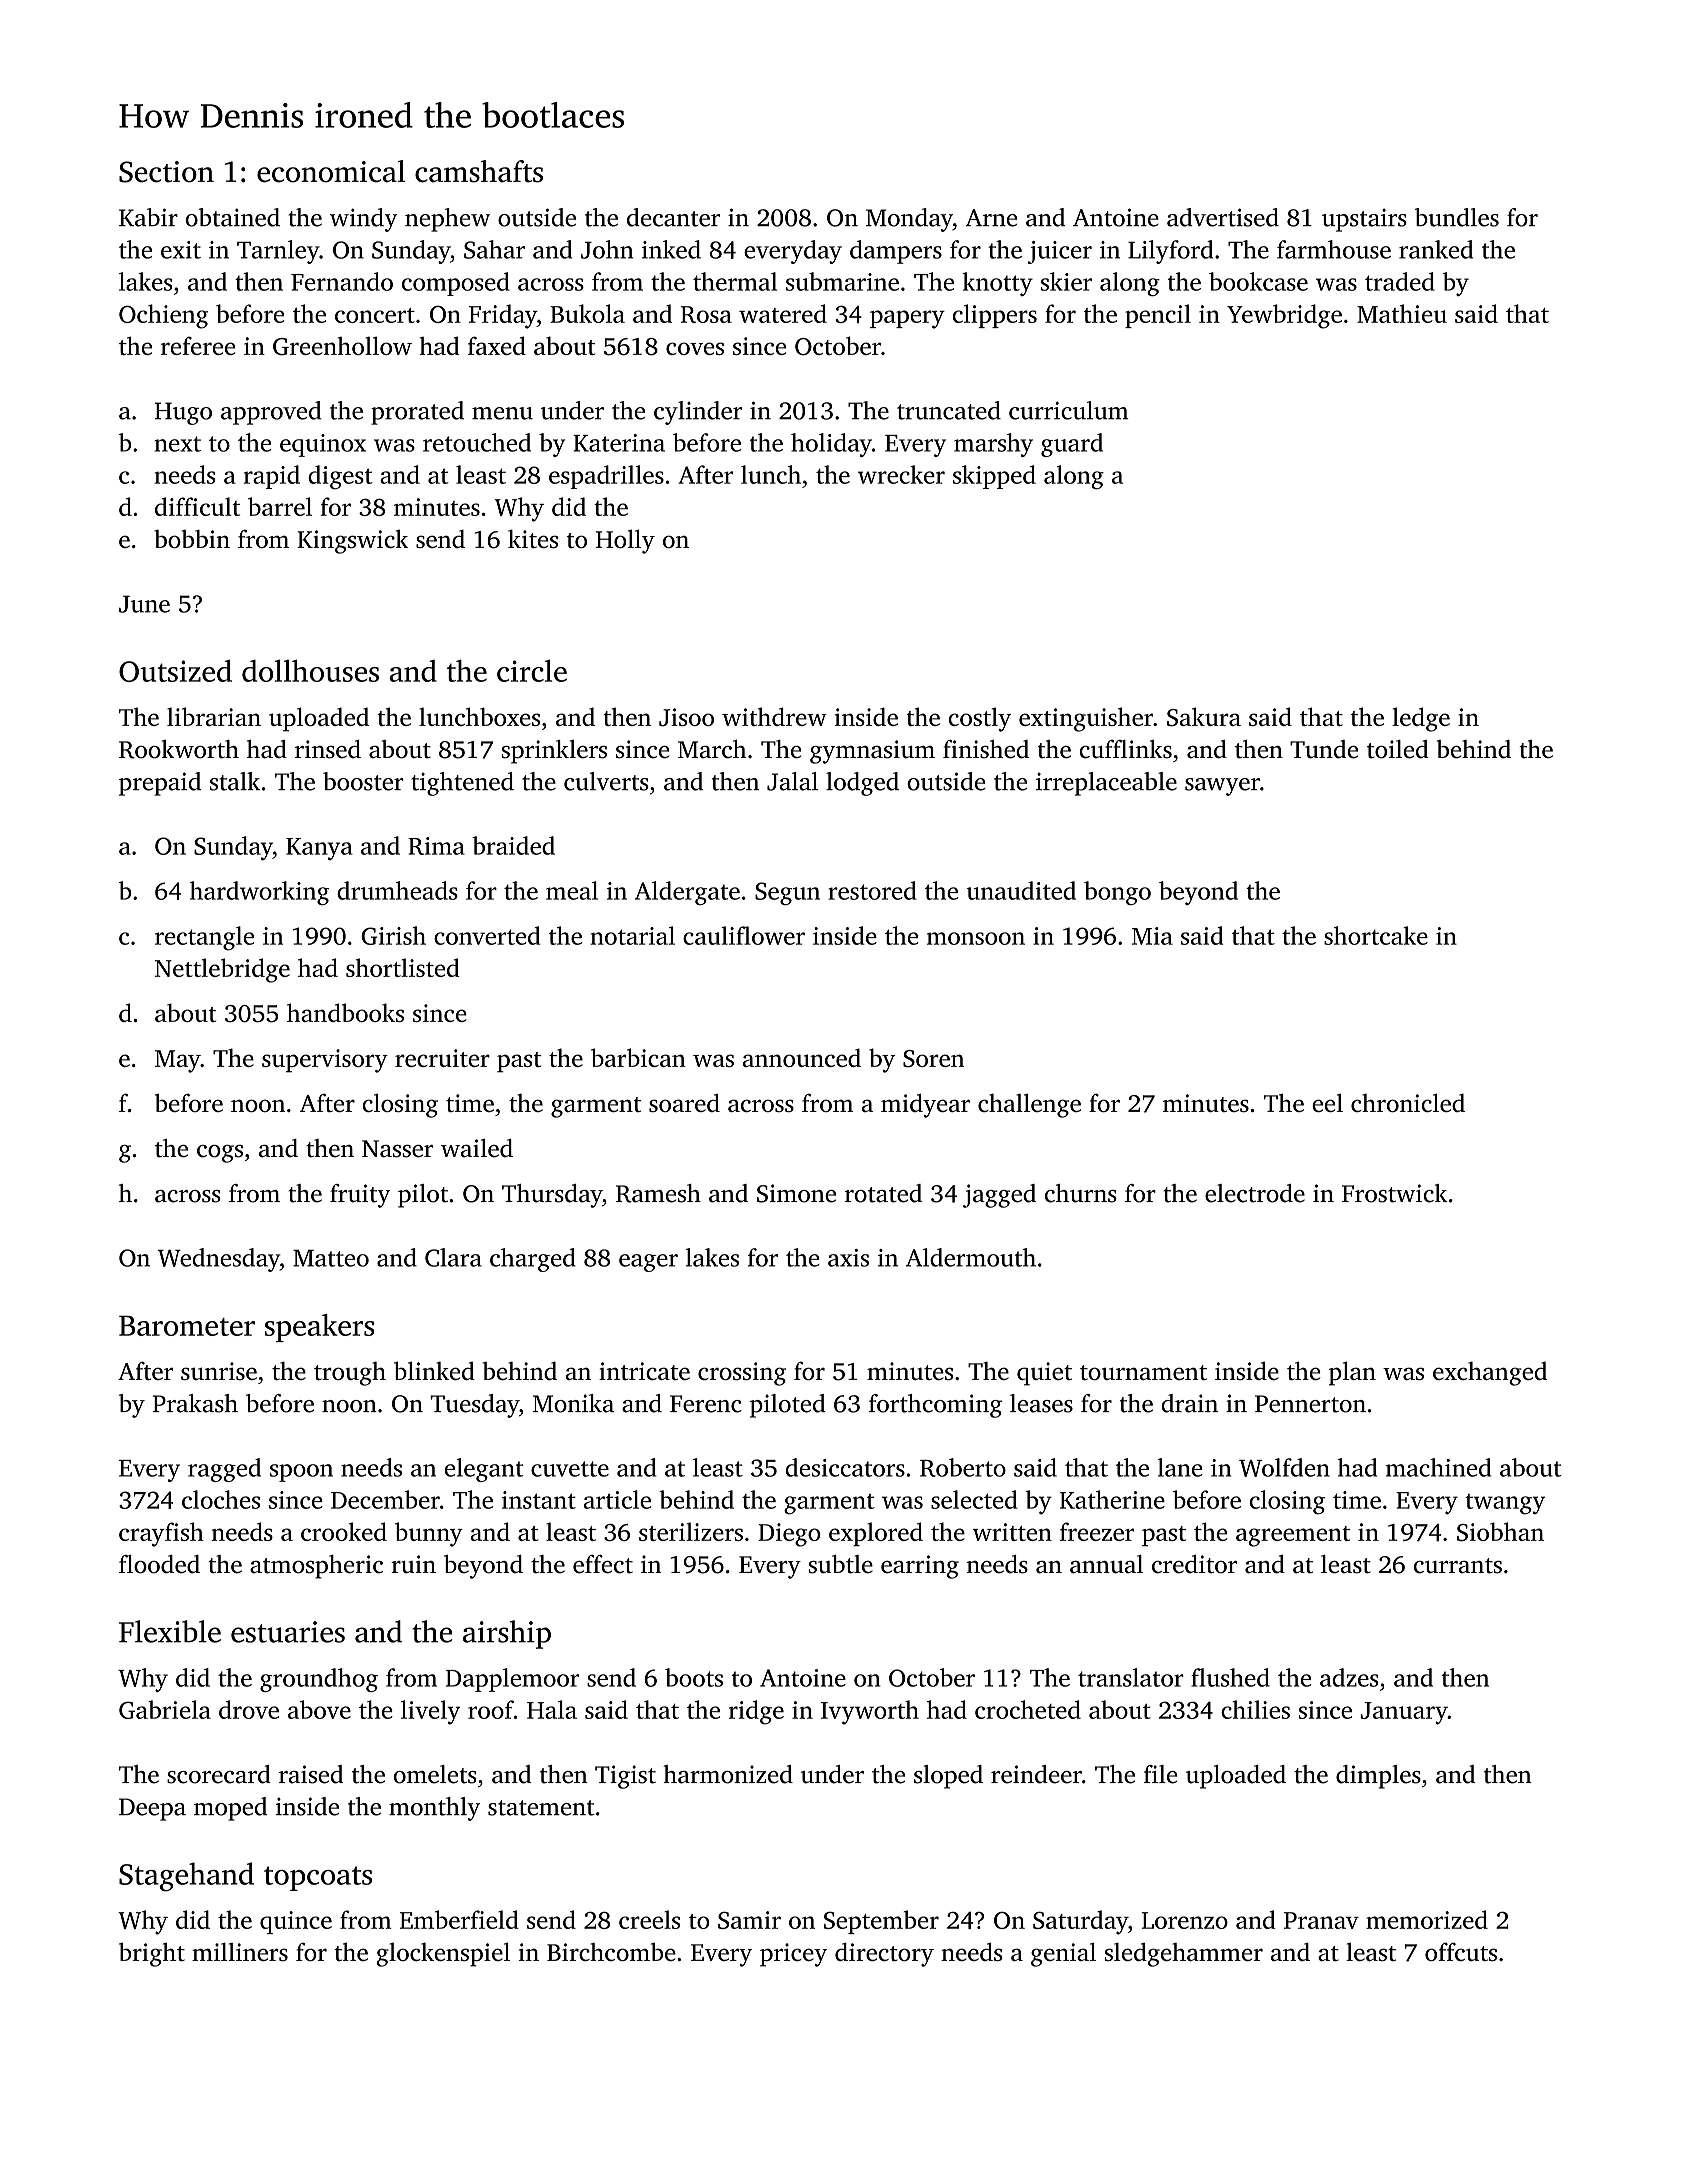  Describe the element at coordinates (617, 1499) in the document. I see `article` at that location.
